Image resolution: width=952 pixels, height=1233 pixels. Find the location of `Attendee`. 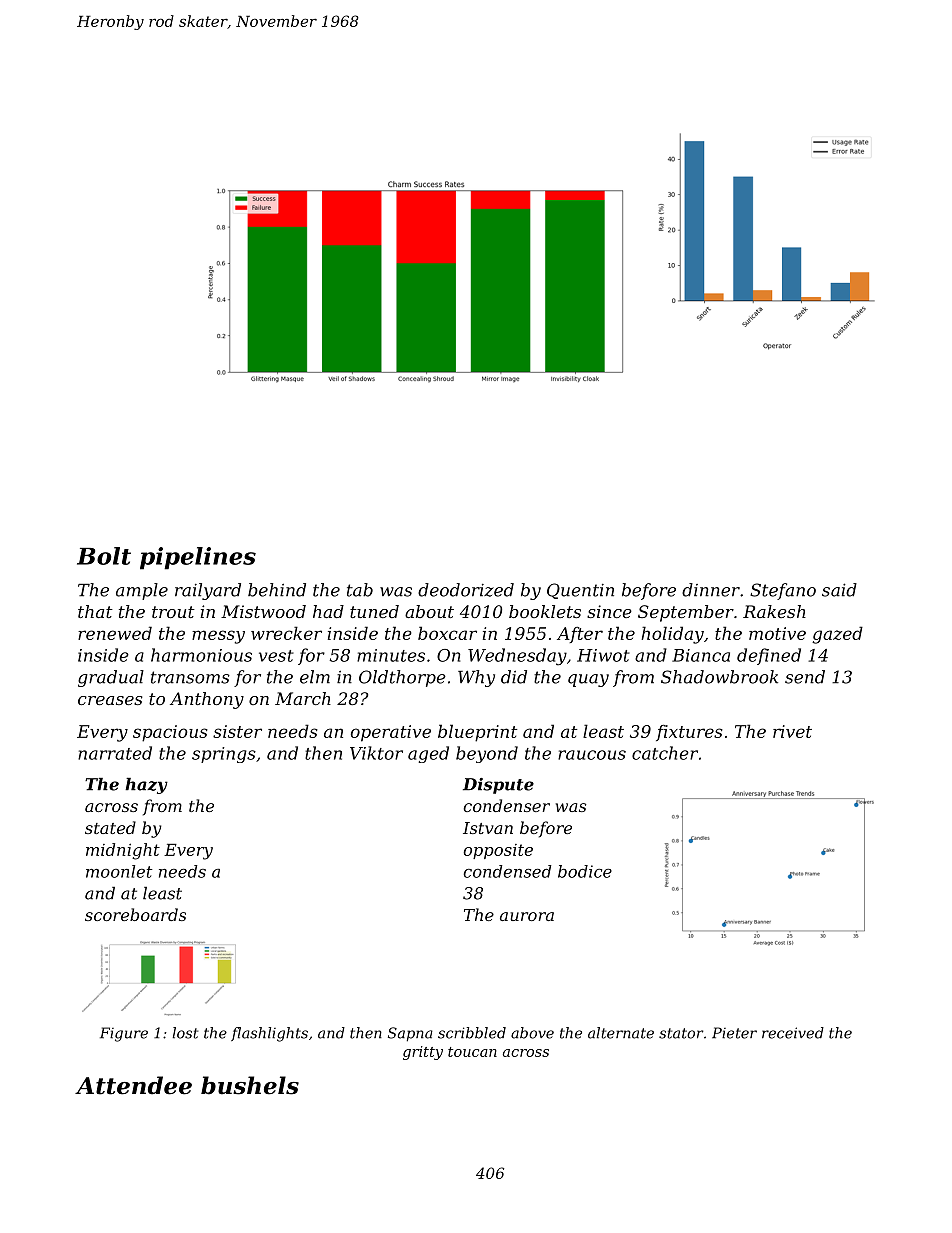

Attendee is located at coordinates (133, 1085).
